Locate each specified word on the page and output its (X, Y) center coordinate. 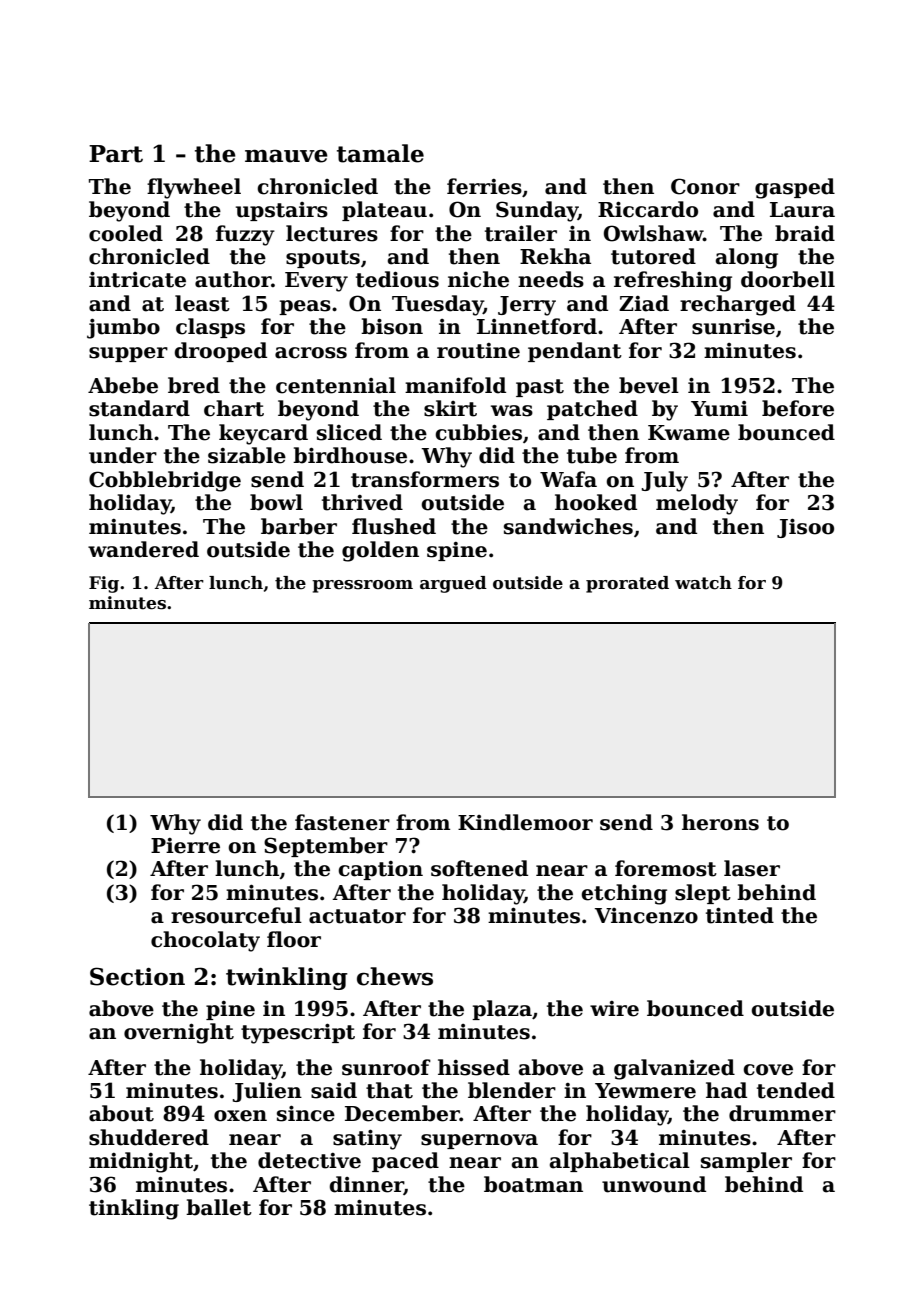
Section (137, 976)
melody (697, 504)
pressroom (362, 586)
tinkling (134, 1209)
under (123, 455)
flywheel (194, 188)
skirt (450, 408)
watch (703, 583)
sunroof (386, 1067)
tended (796, 1090)
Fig (104, 584)
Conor (705, 186)
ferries (484, 186)
